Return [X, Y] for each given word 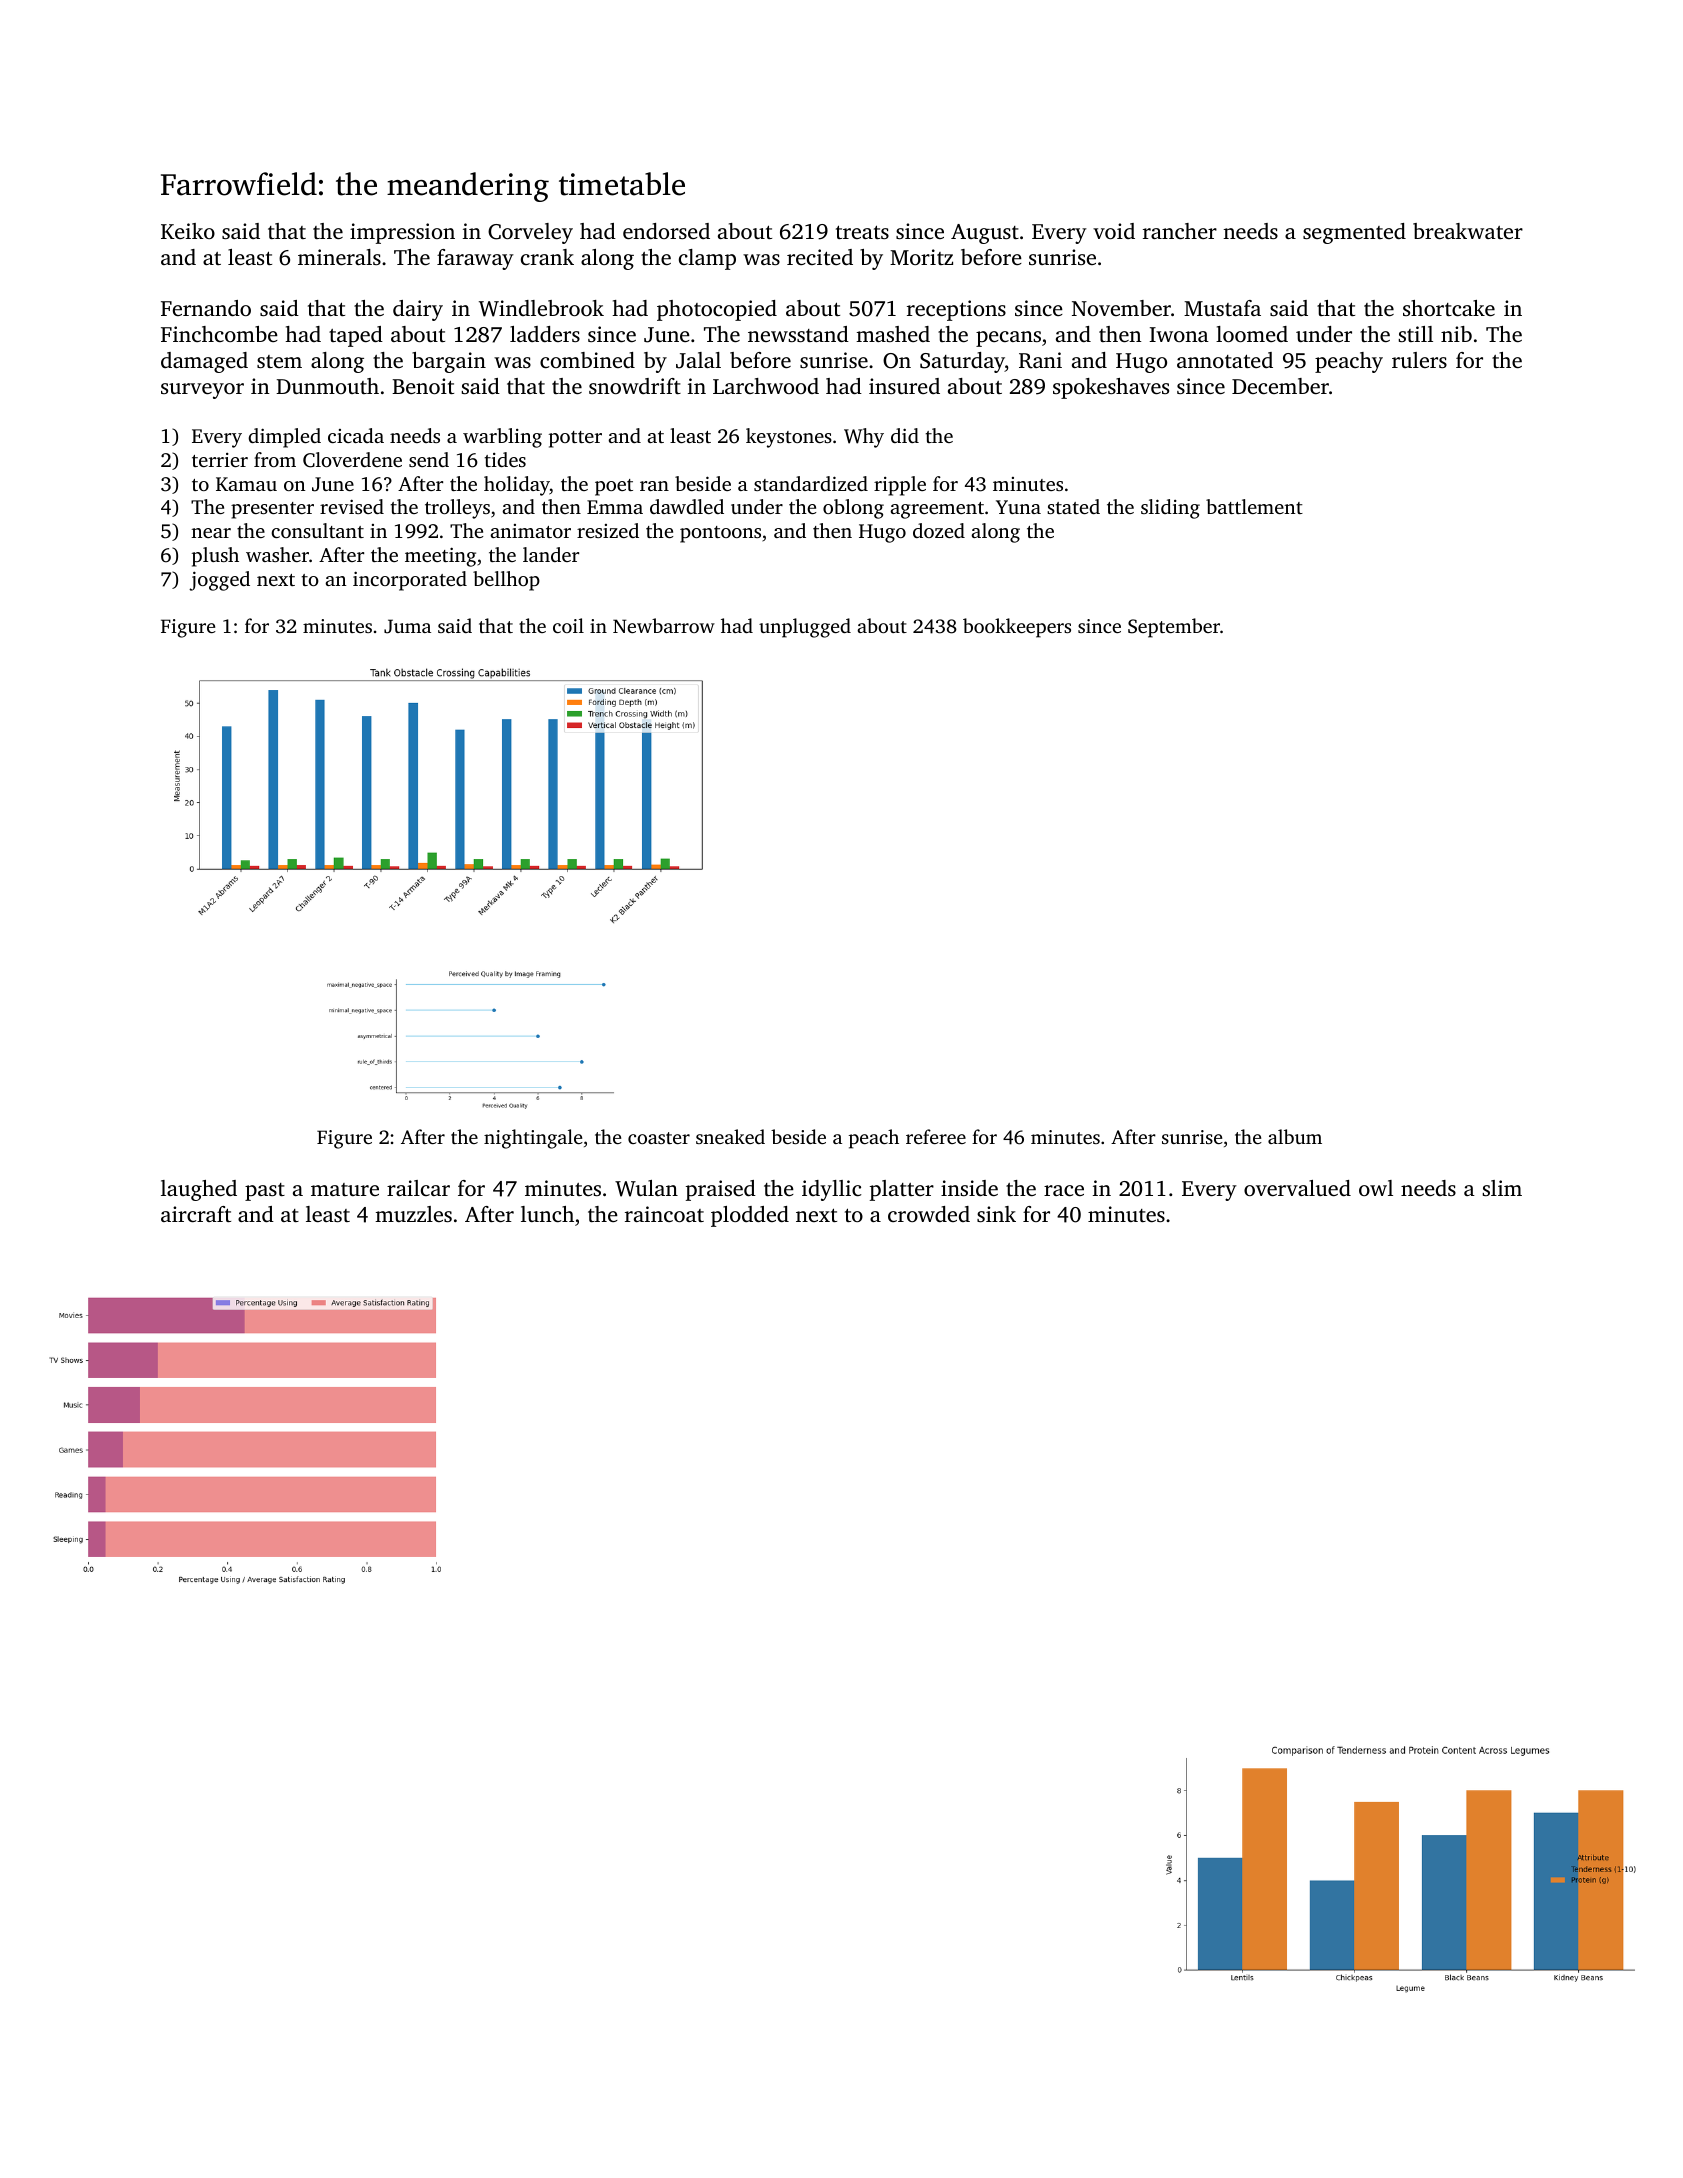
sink [996, 1214]
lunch [547, 1214]
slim [1502, 1188]
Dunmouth [327, 386]
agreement [937, 510]
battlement [1254, 506]
